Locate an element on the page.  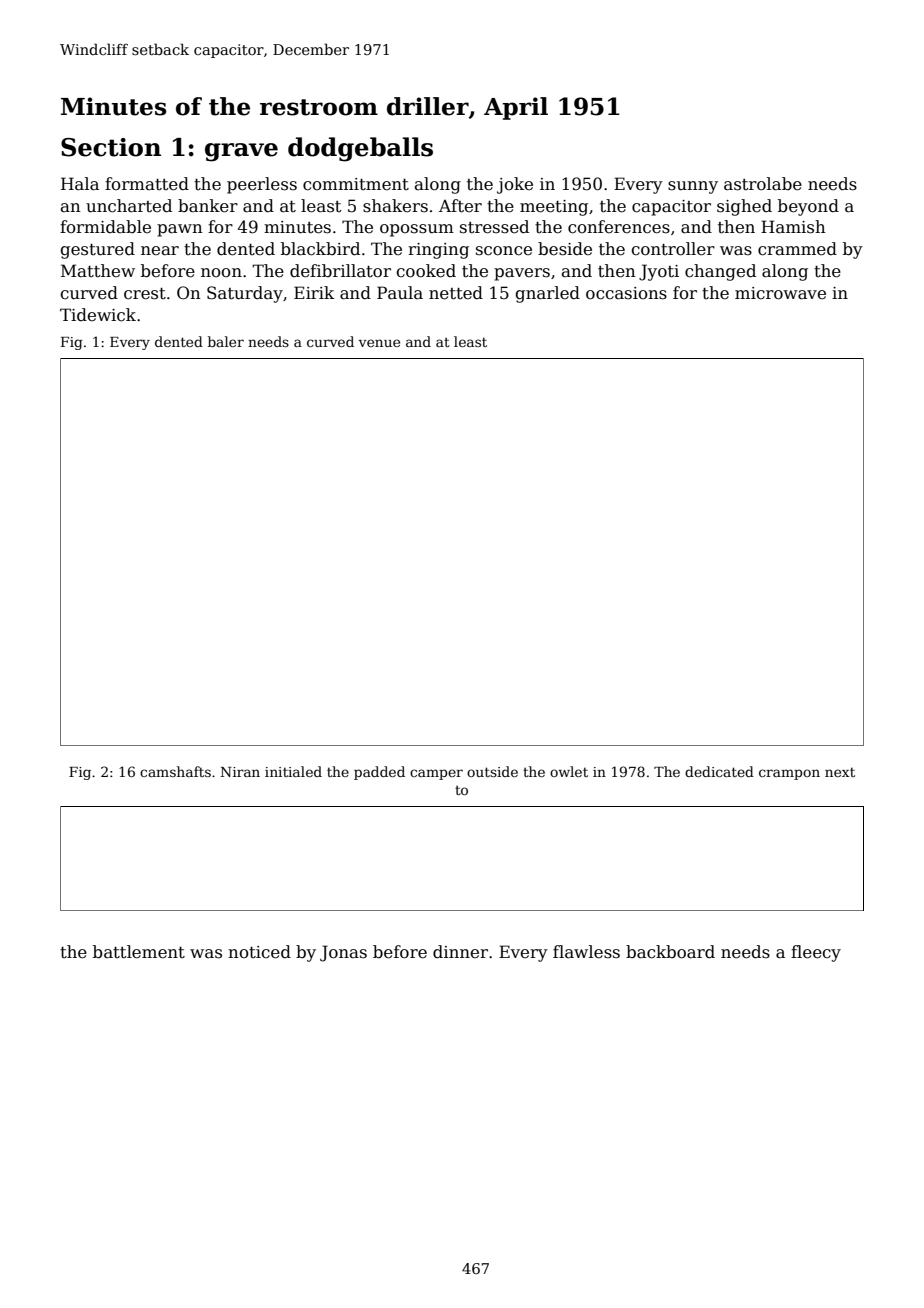
padded is located at coordinates (379, 773).
